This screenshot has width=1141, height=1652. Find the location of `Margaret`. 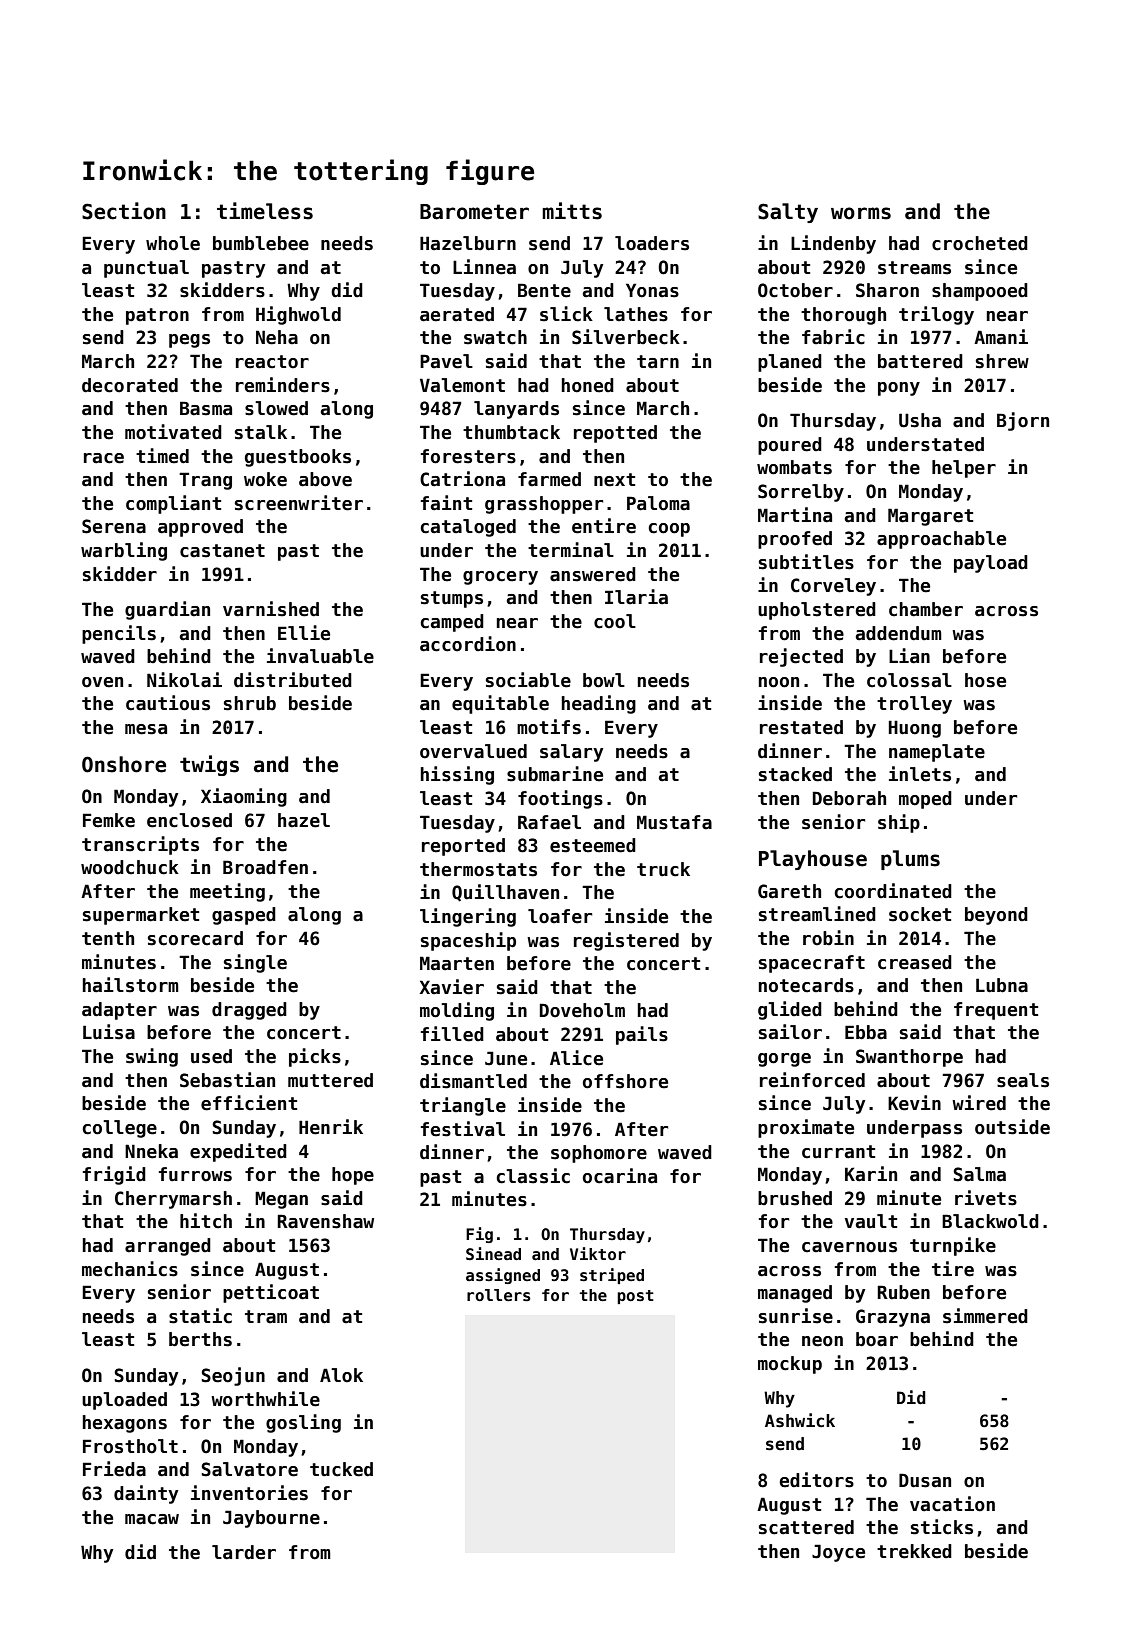

Margaret is located at coordinates (930, 517).
